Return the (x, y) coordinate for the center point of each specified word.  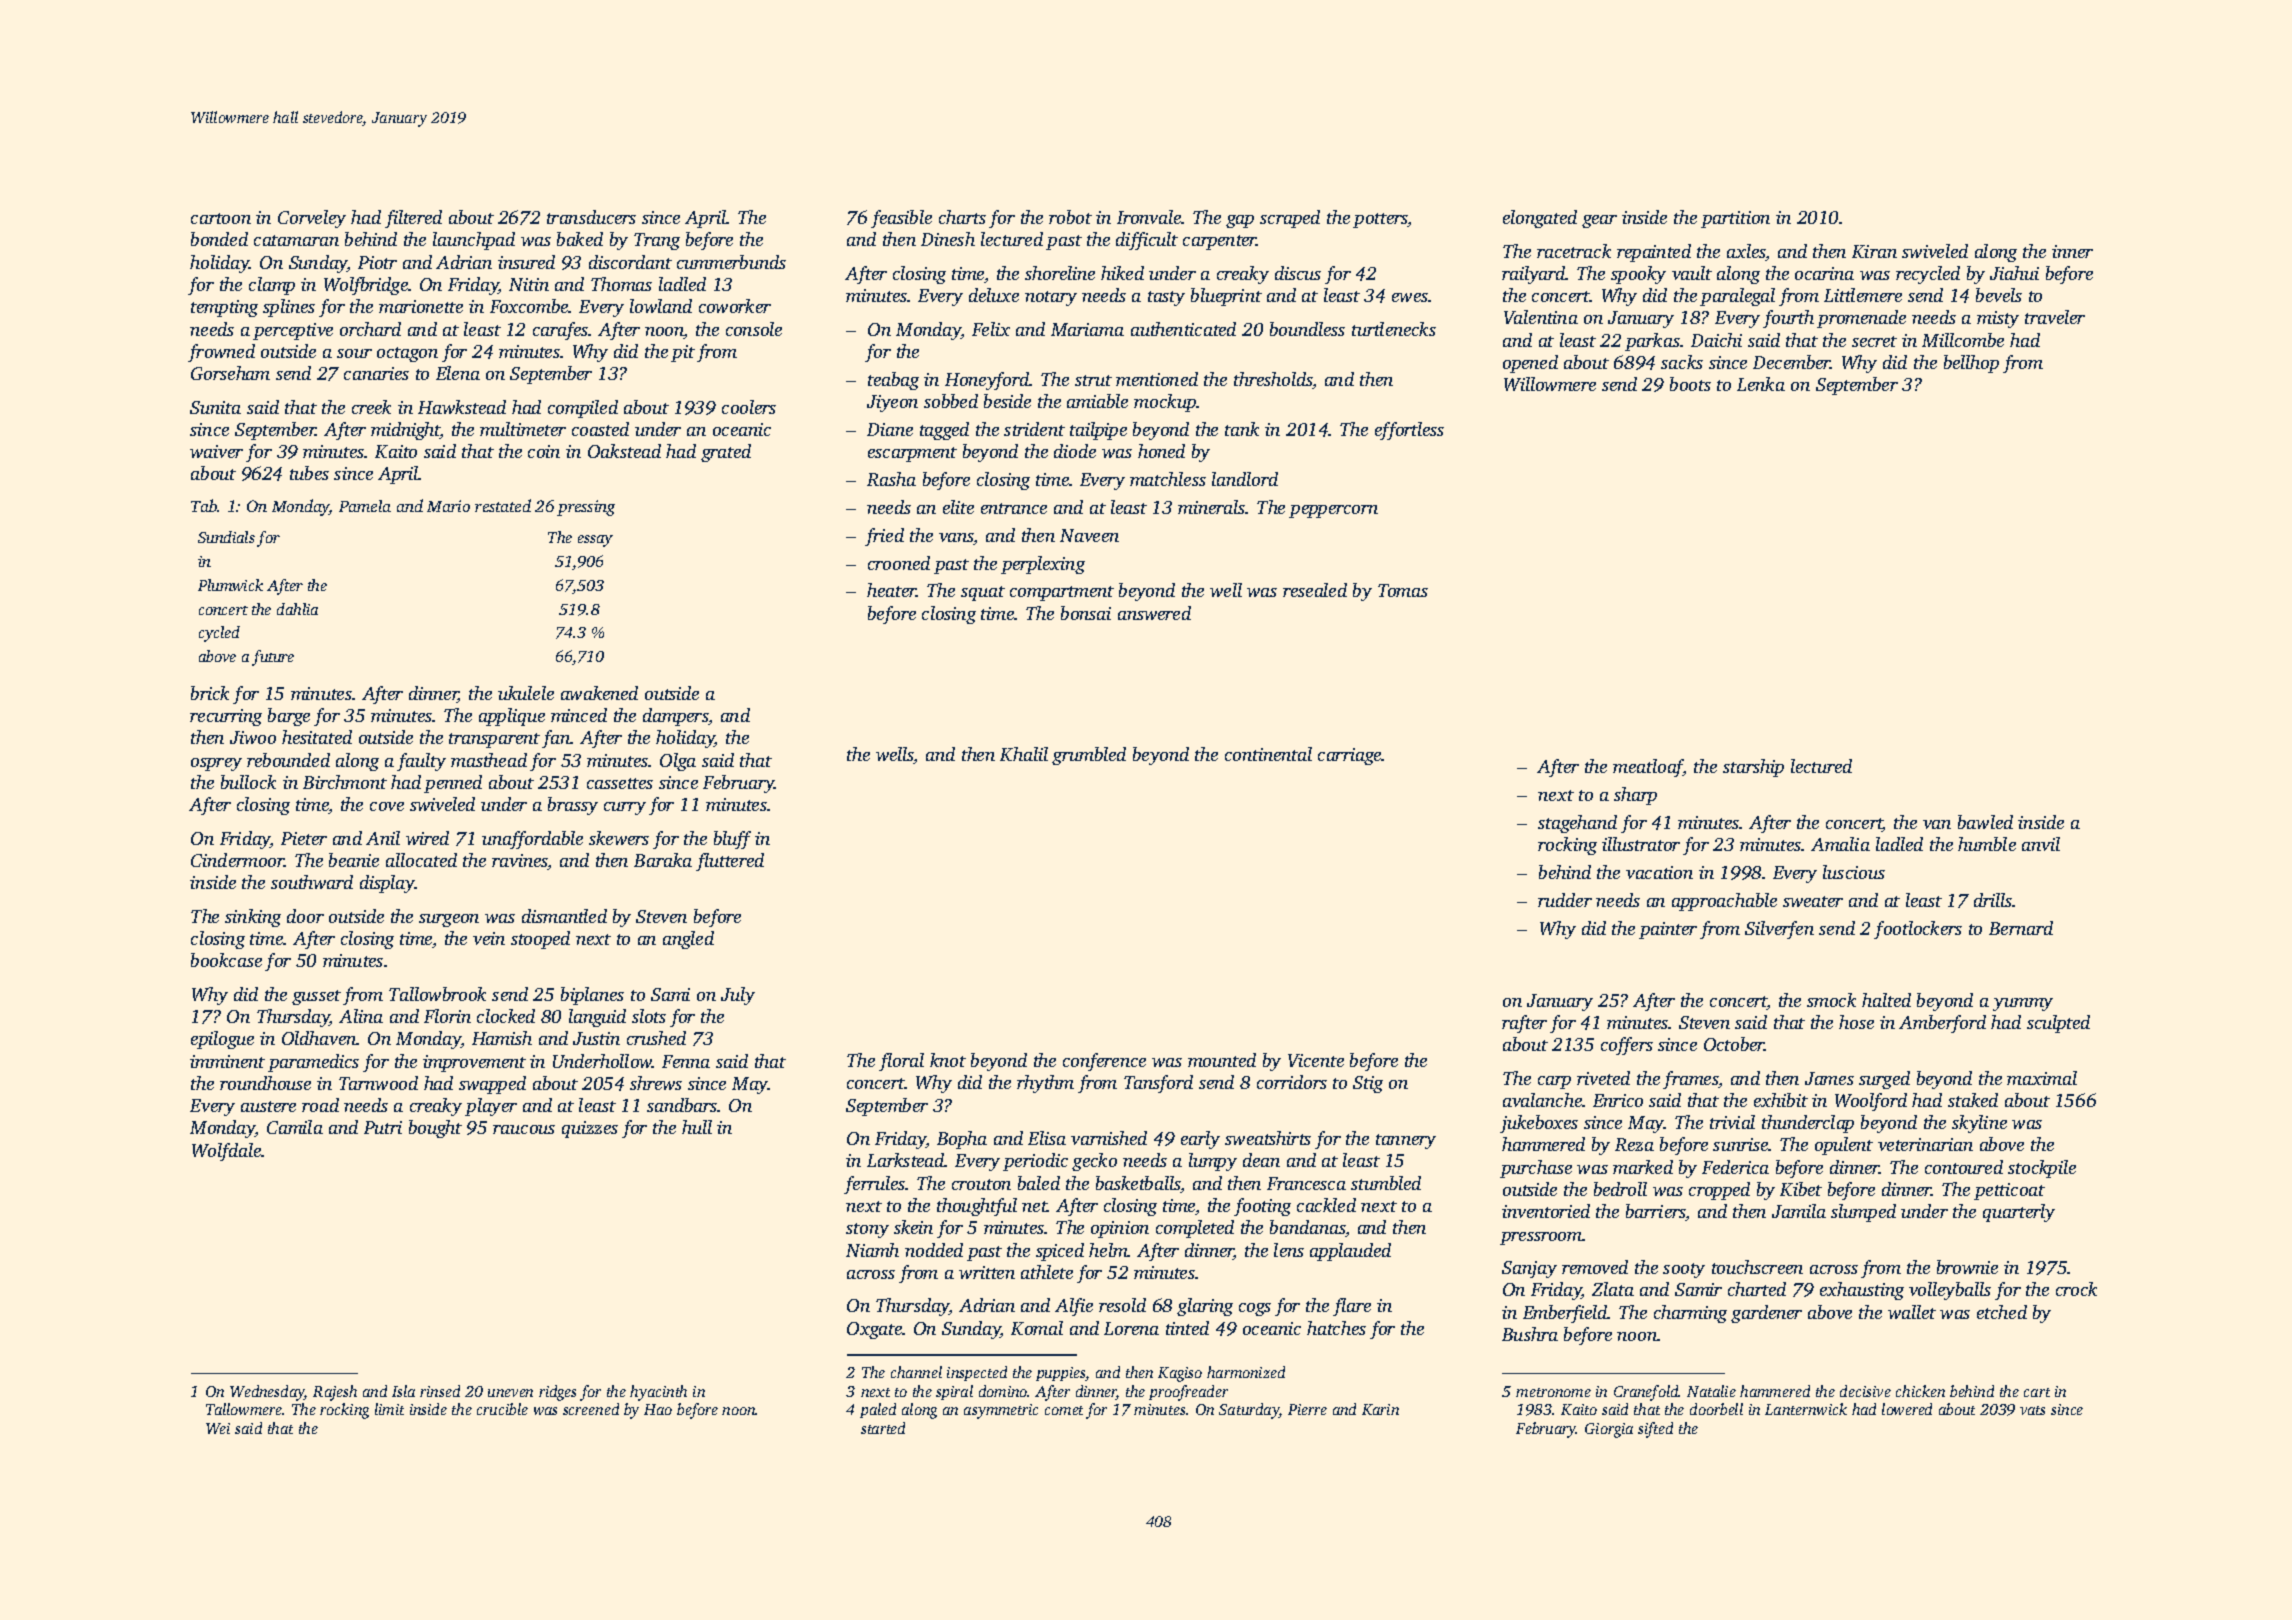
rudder (1565, 900)
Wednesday (267, 1393)
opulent (1844, 1146)
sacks (1682, 362)
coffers (1627, 1046)
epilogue (222, 1040)
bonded (219, 239)
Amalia (1840, 844)
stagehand (1577, 824)
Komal (1037, 1328)
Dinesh (948, 239)
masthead (489, 760)
